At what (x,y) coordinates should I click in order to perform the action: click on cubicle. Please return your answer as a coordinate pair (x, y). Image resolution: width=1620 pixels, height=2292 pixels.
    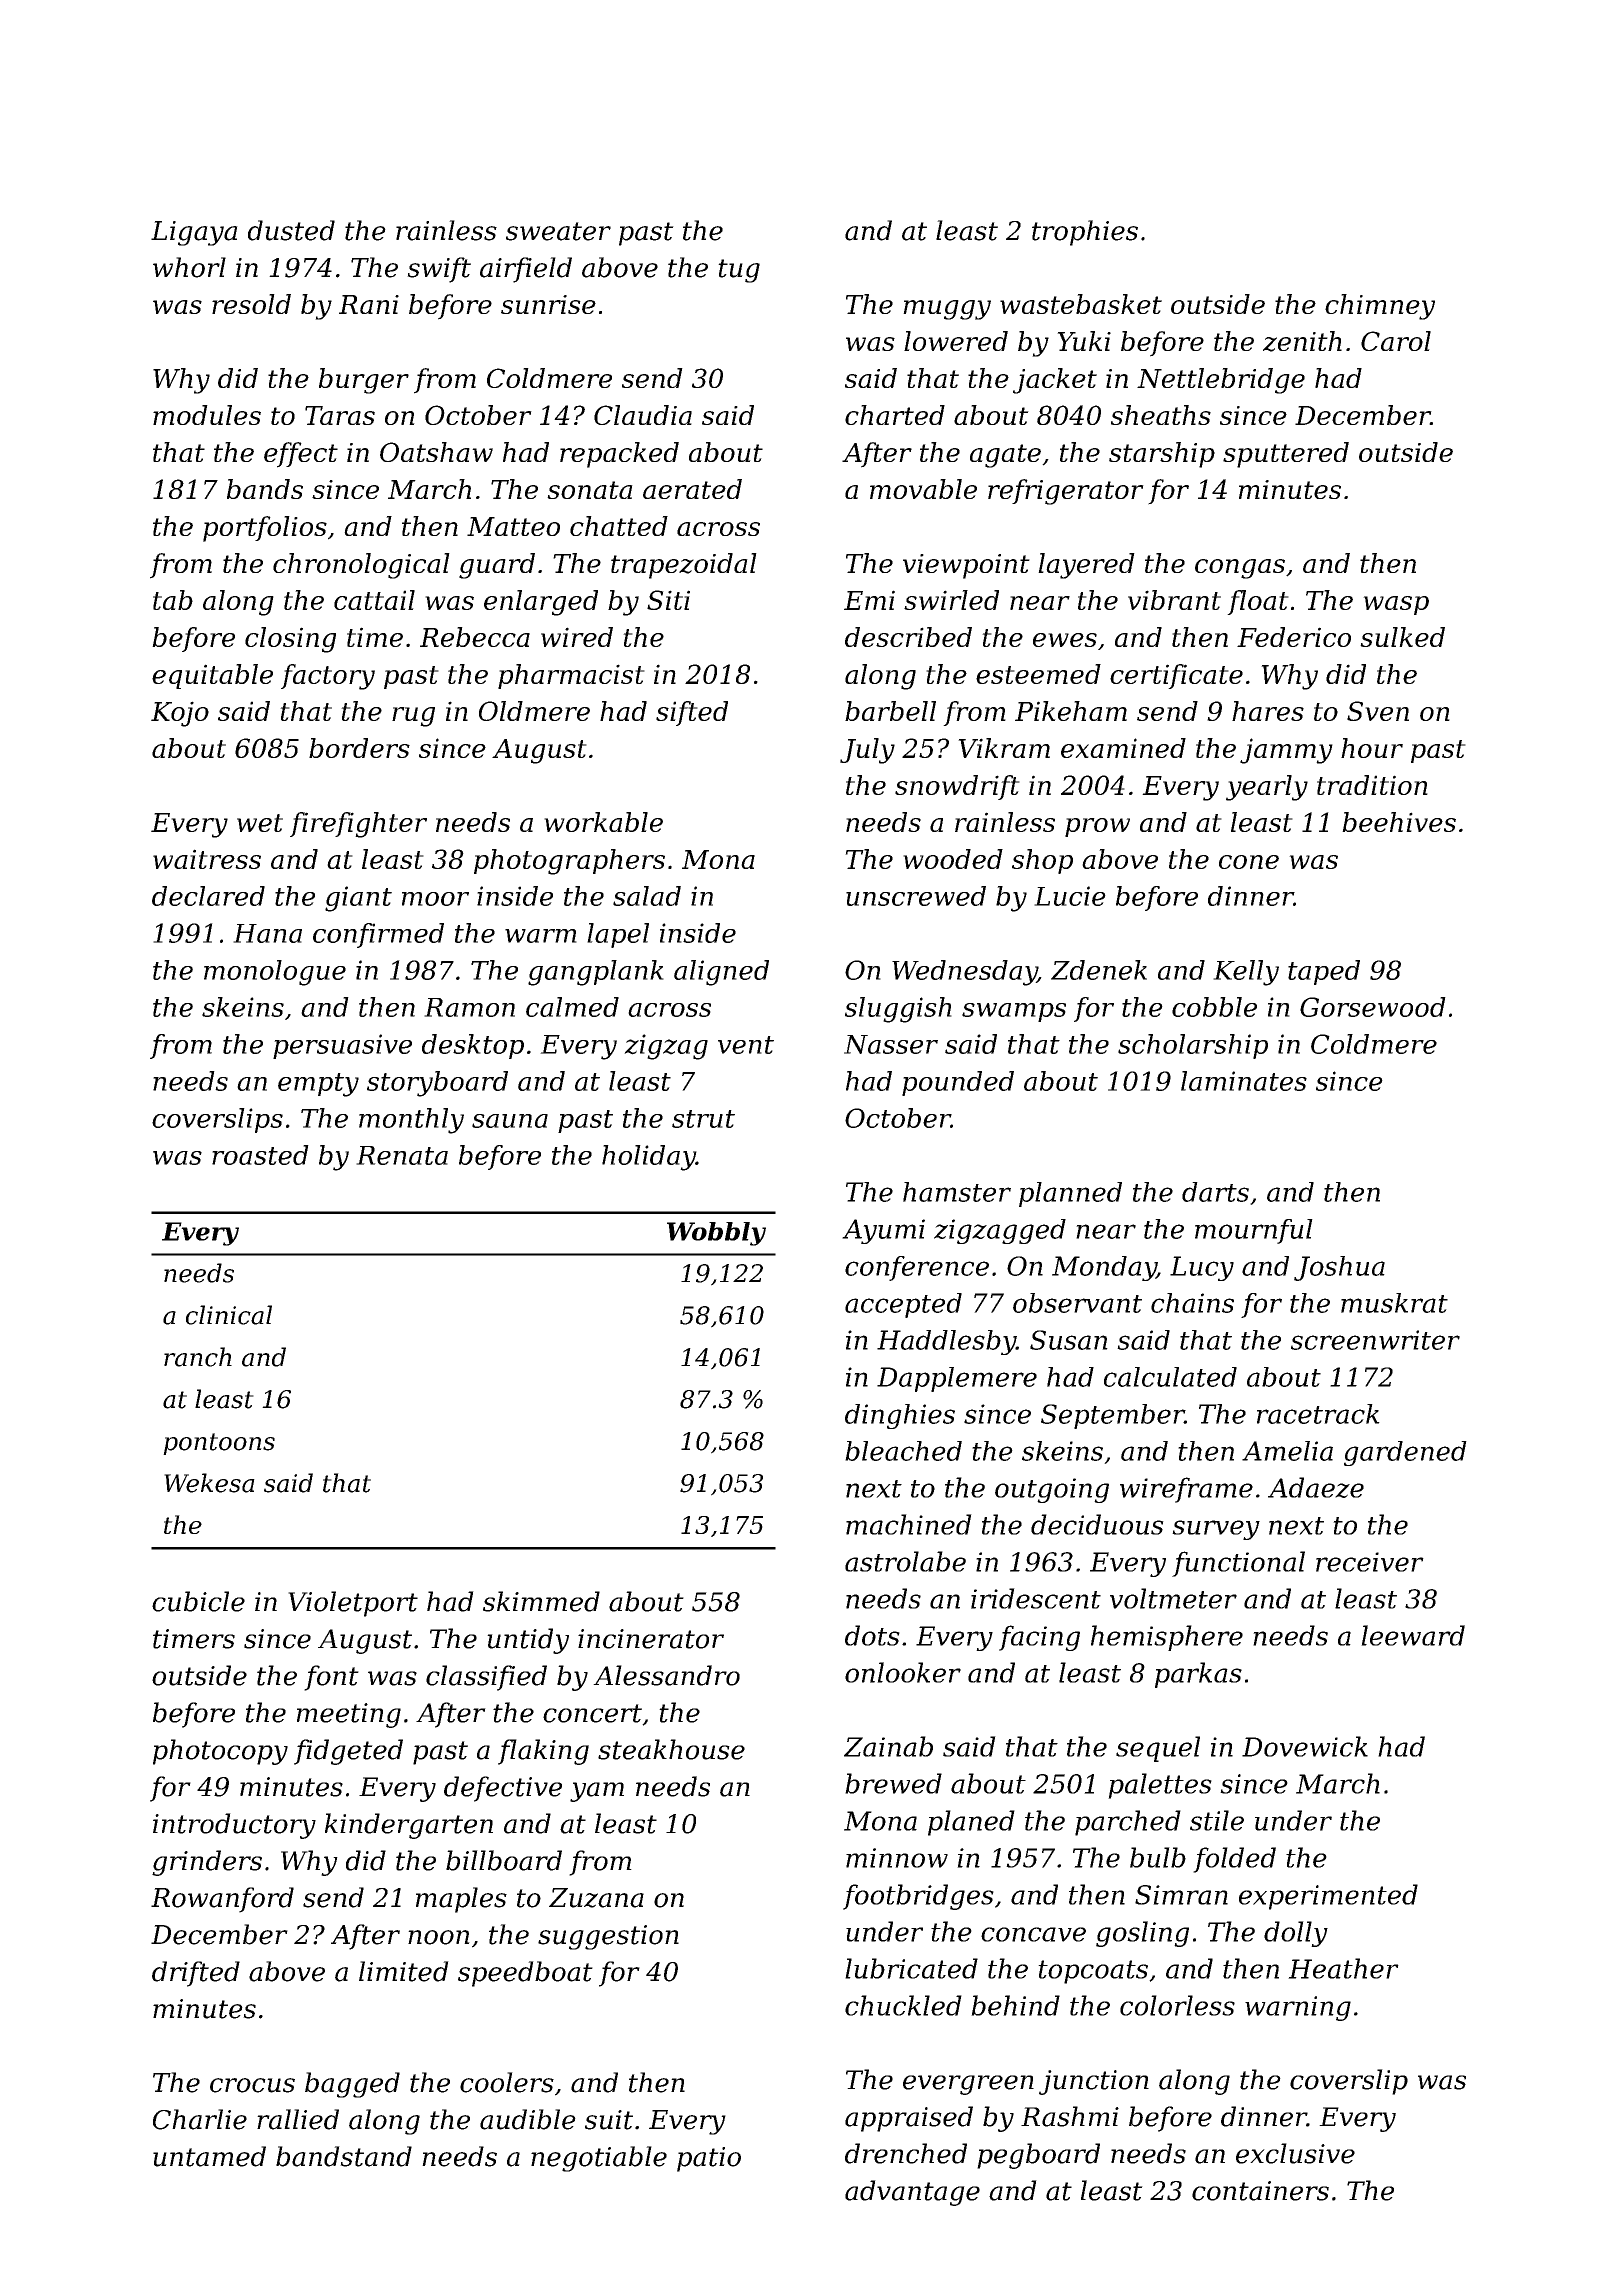
    Looking at the image, I should click on (198, 1601).
